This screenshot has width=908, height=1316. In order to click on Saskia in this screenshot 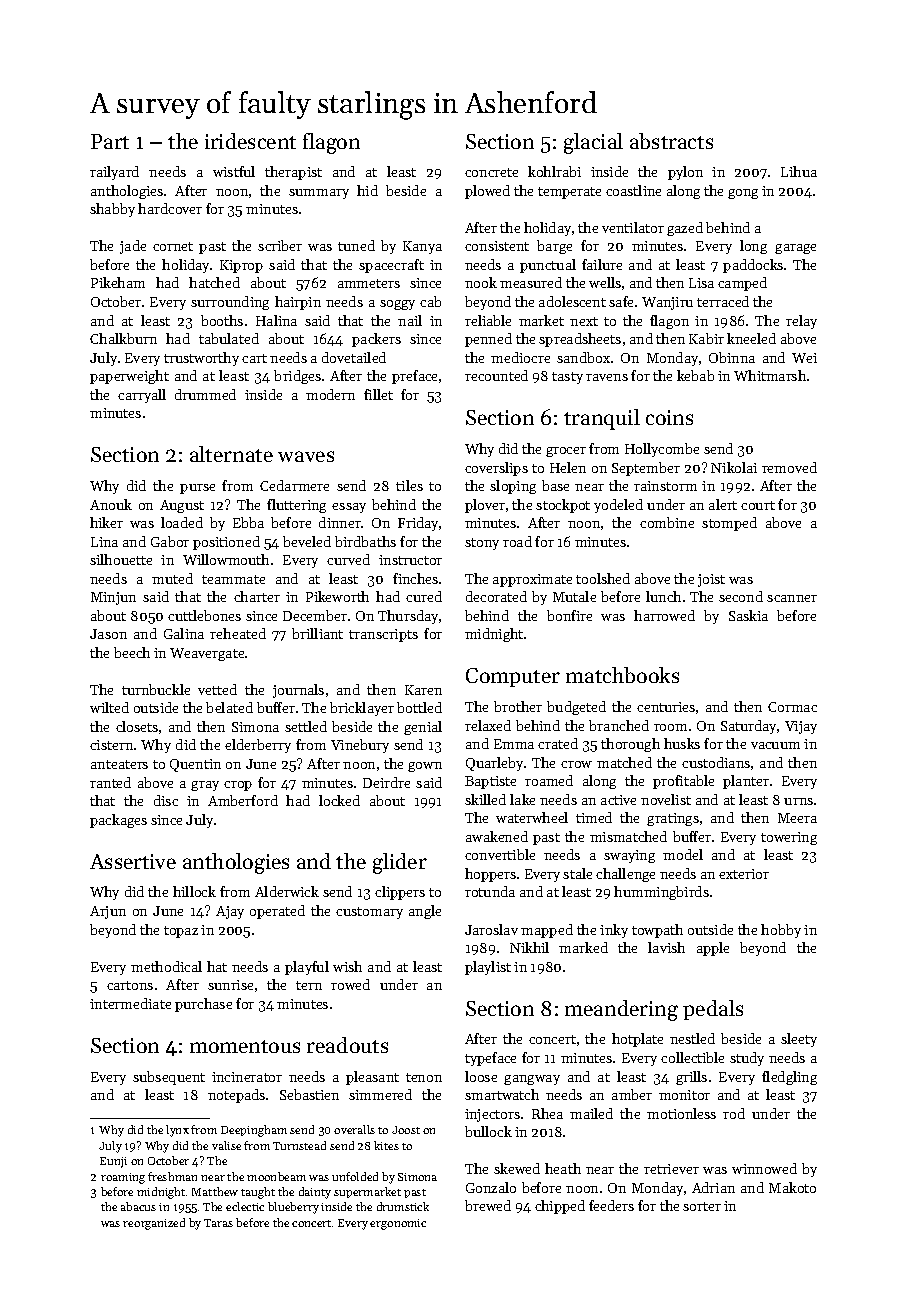, I will do `click(748, 615)`.
